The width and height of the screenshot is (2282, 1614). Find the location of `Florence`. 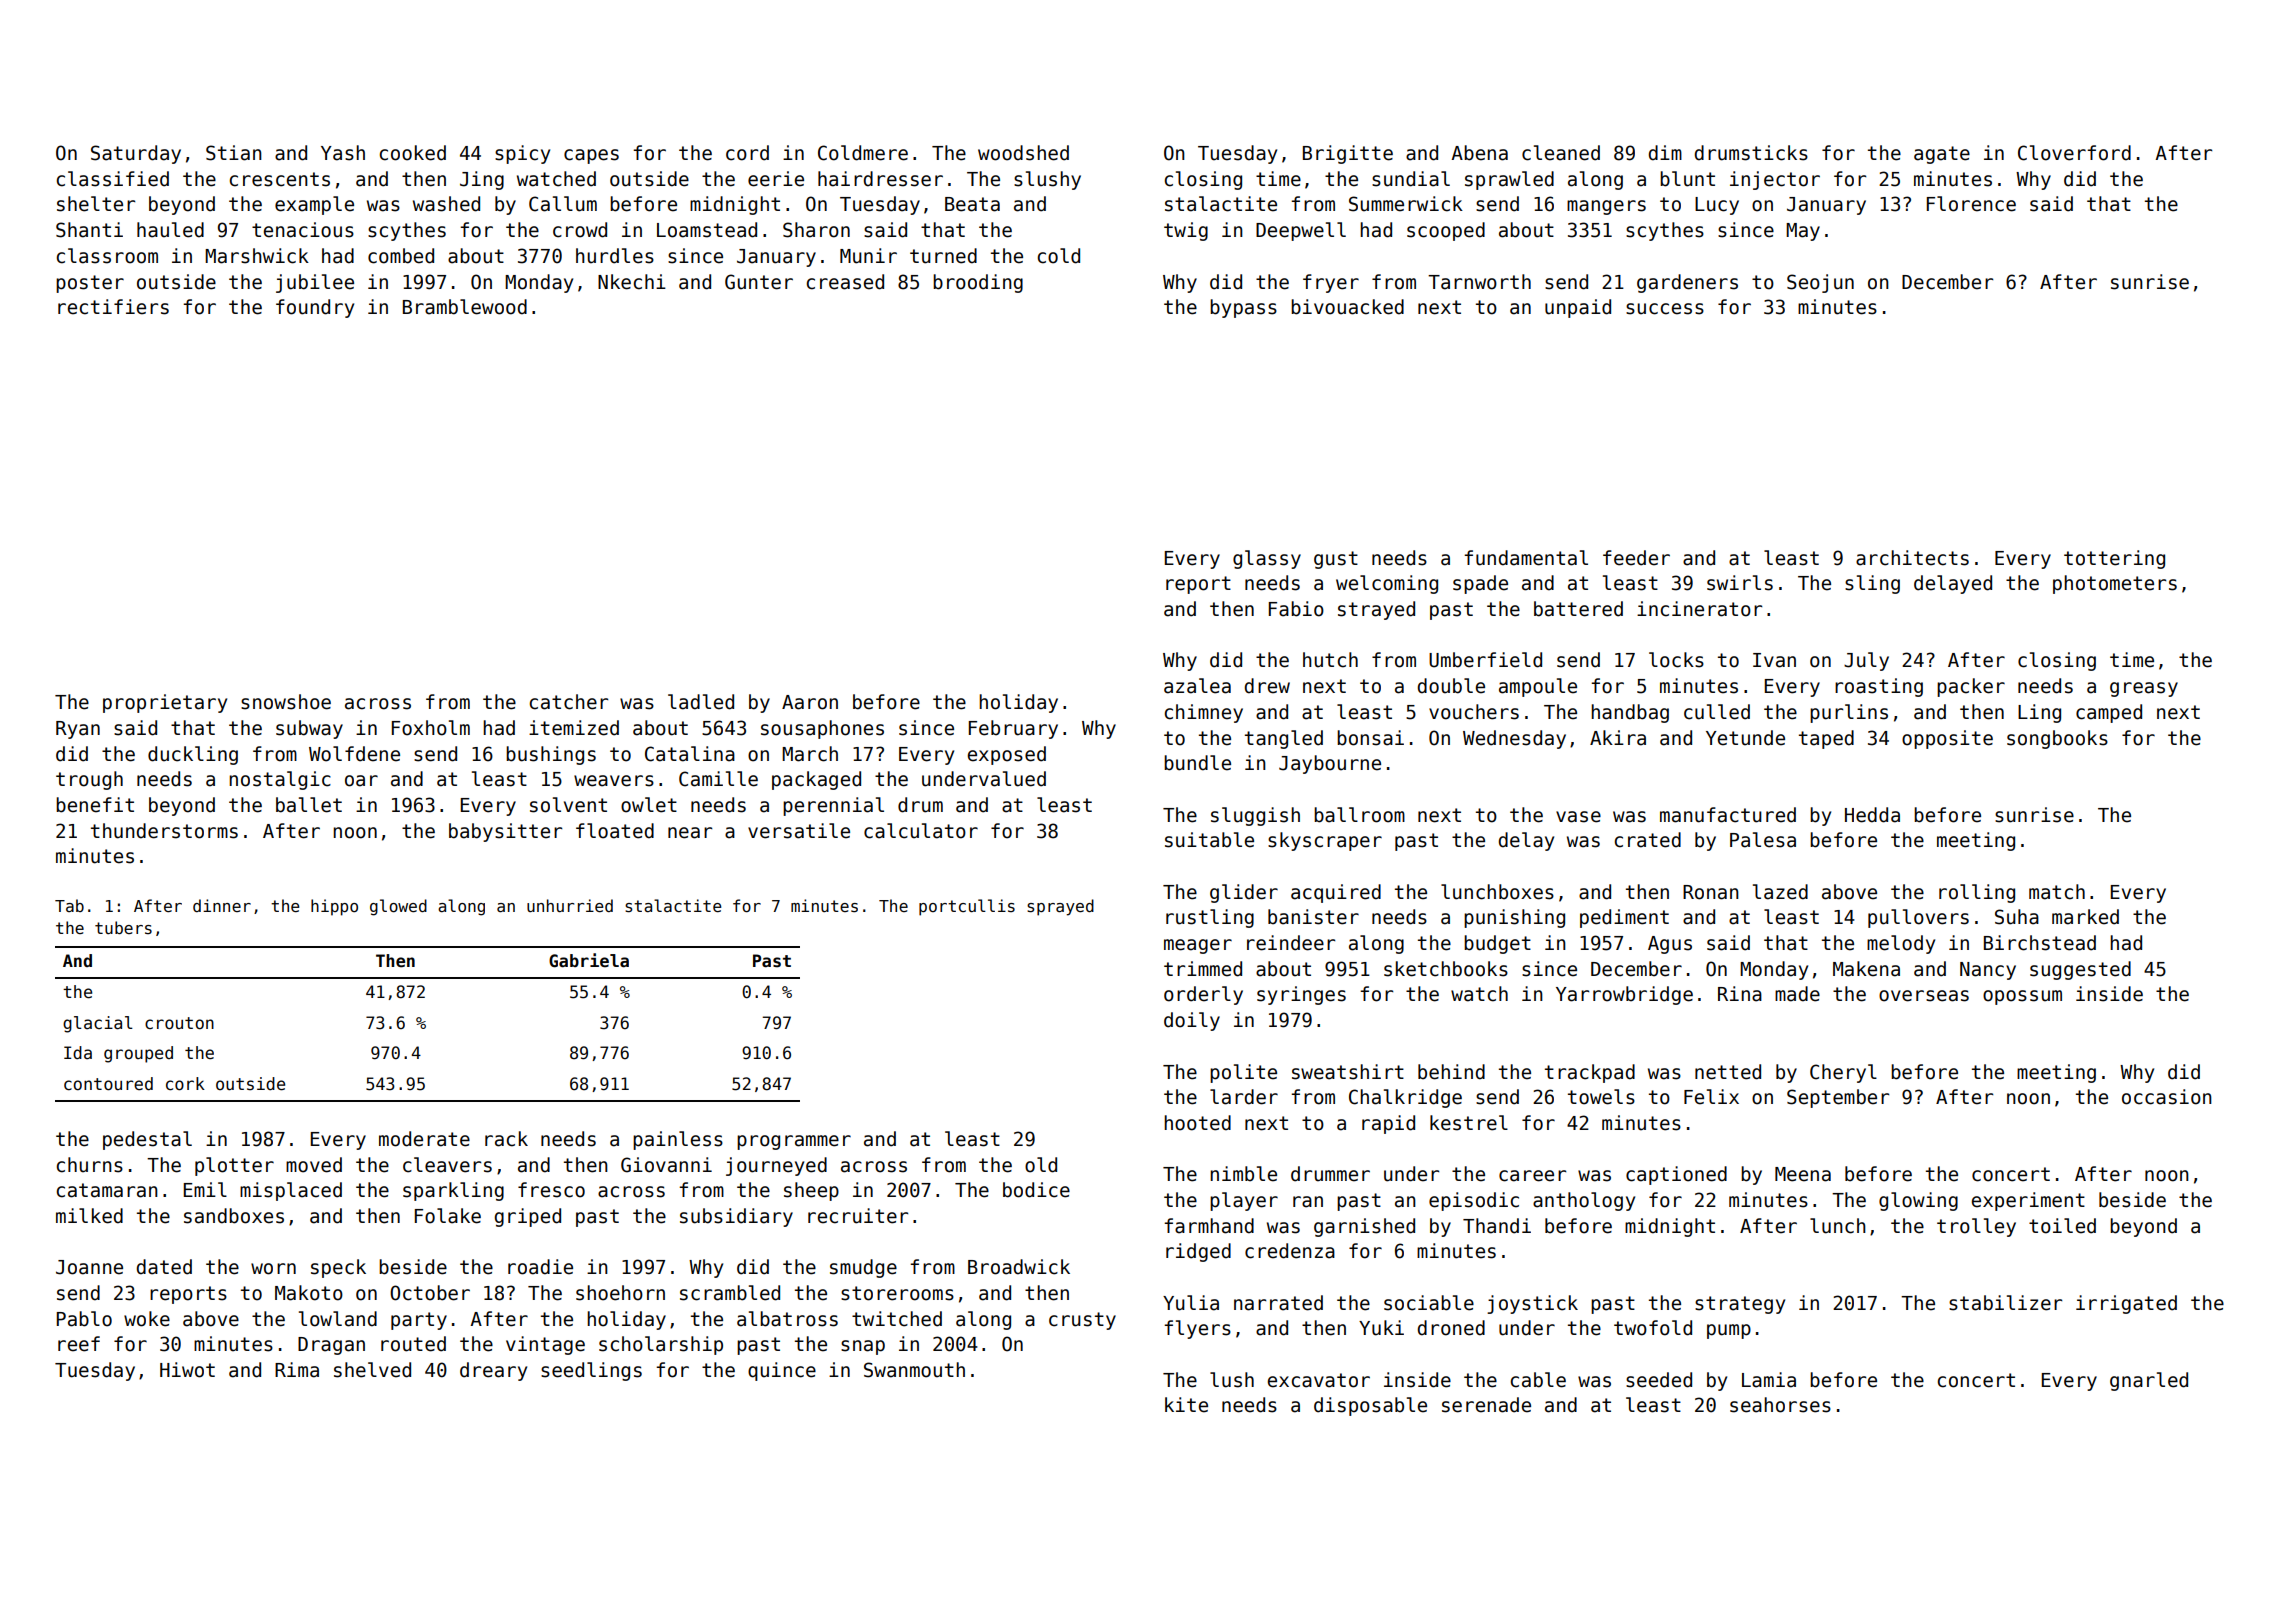

Florence is located at coordinates (1971, 204).
